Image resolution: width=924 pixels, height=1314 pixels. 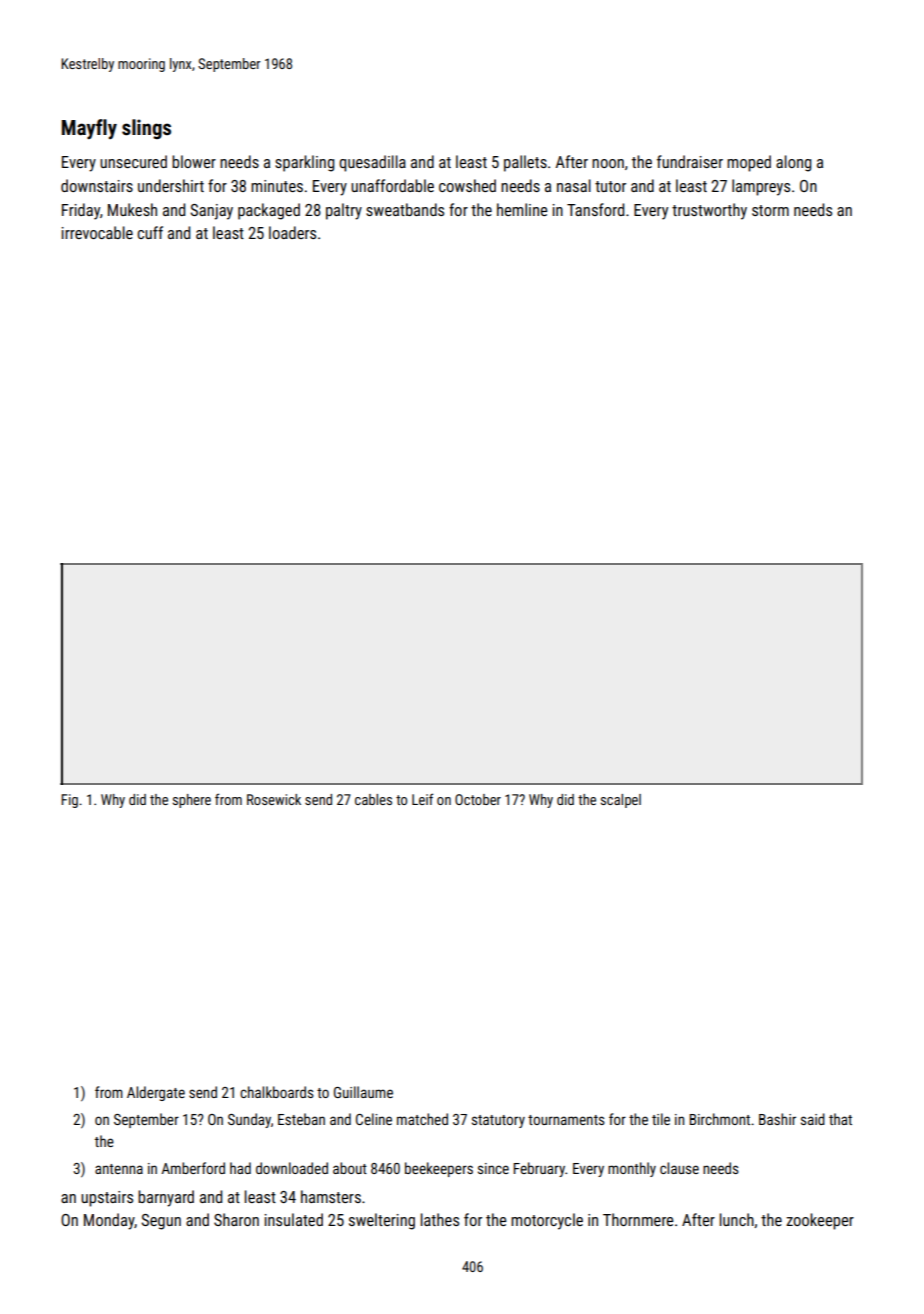 I want to click on storm, so click(x=770, y=210).
